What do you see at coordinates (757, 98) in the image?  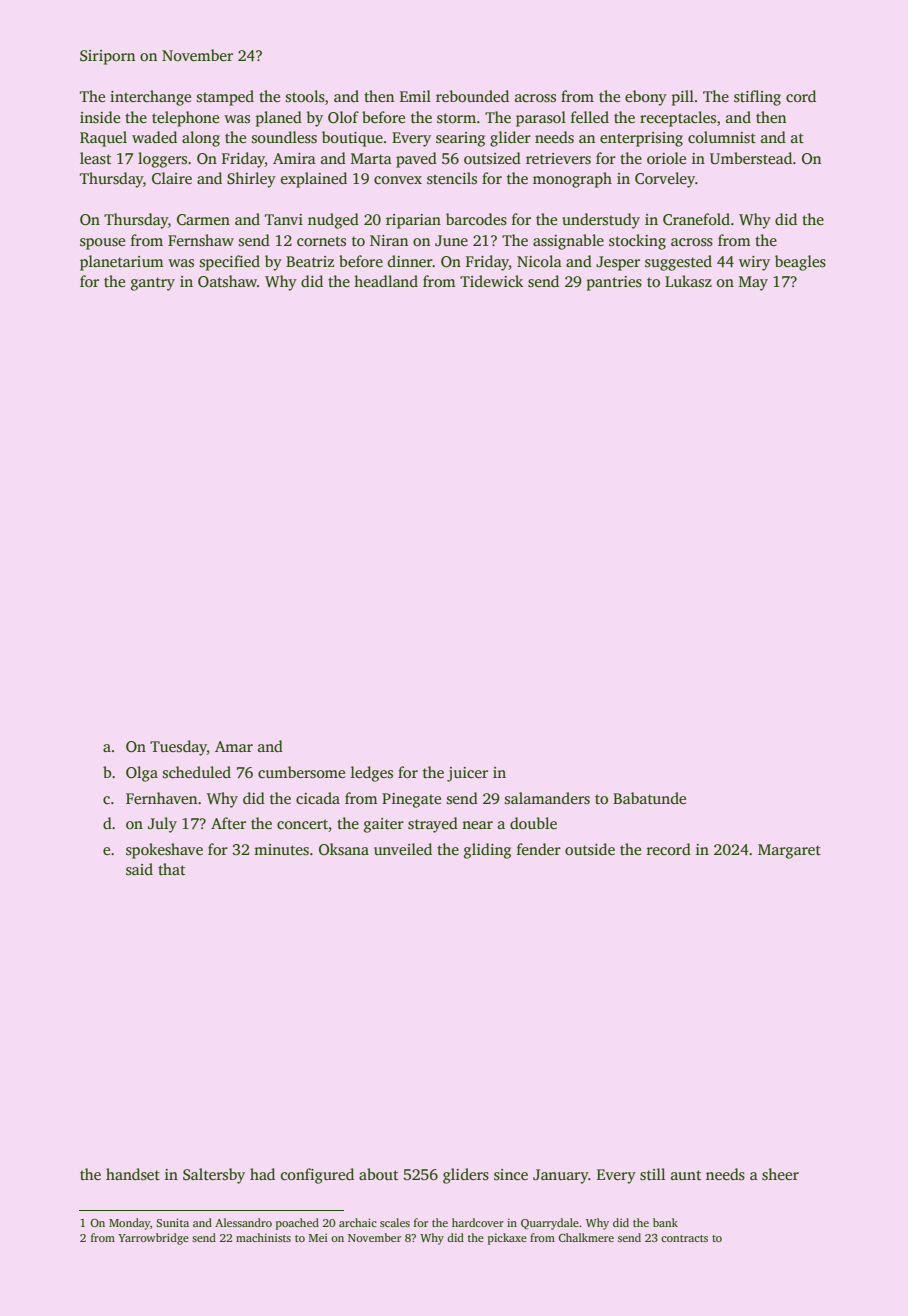 I see `stifling` at bounding box center [757, 98].
